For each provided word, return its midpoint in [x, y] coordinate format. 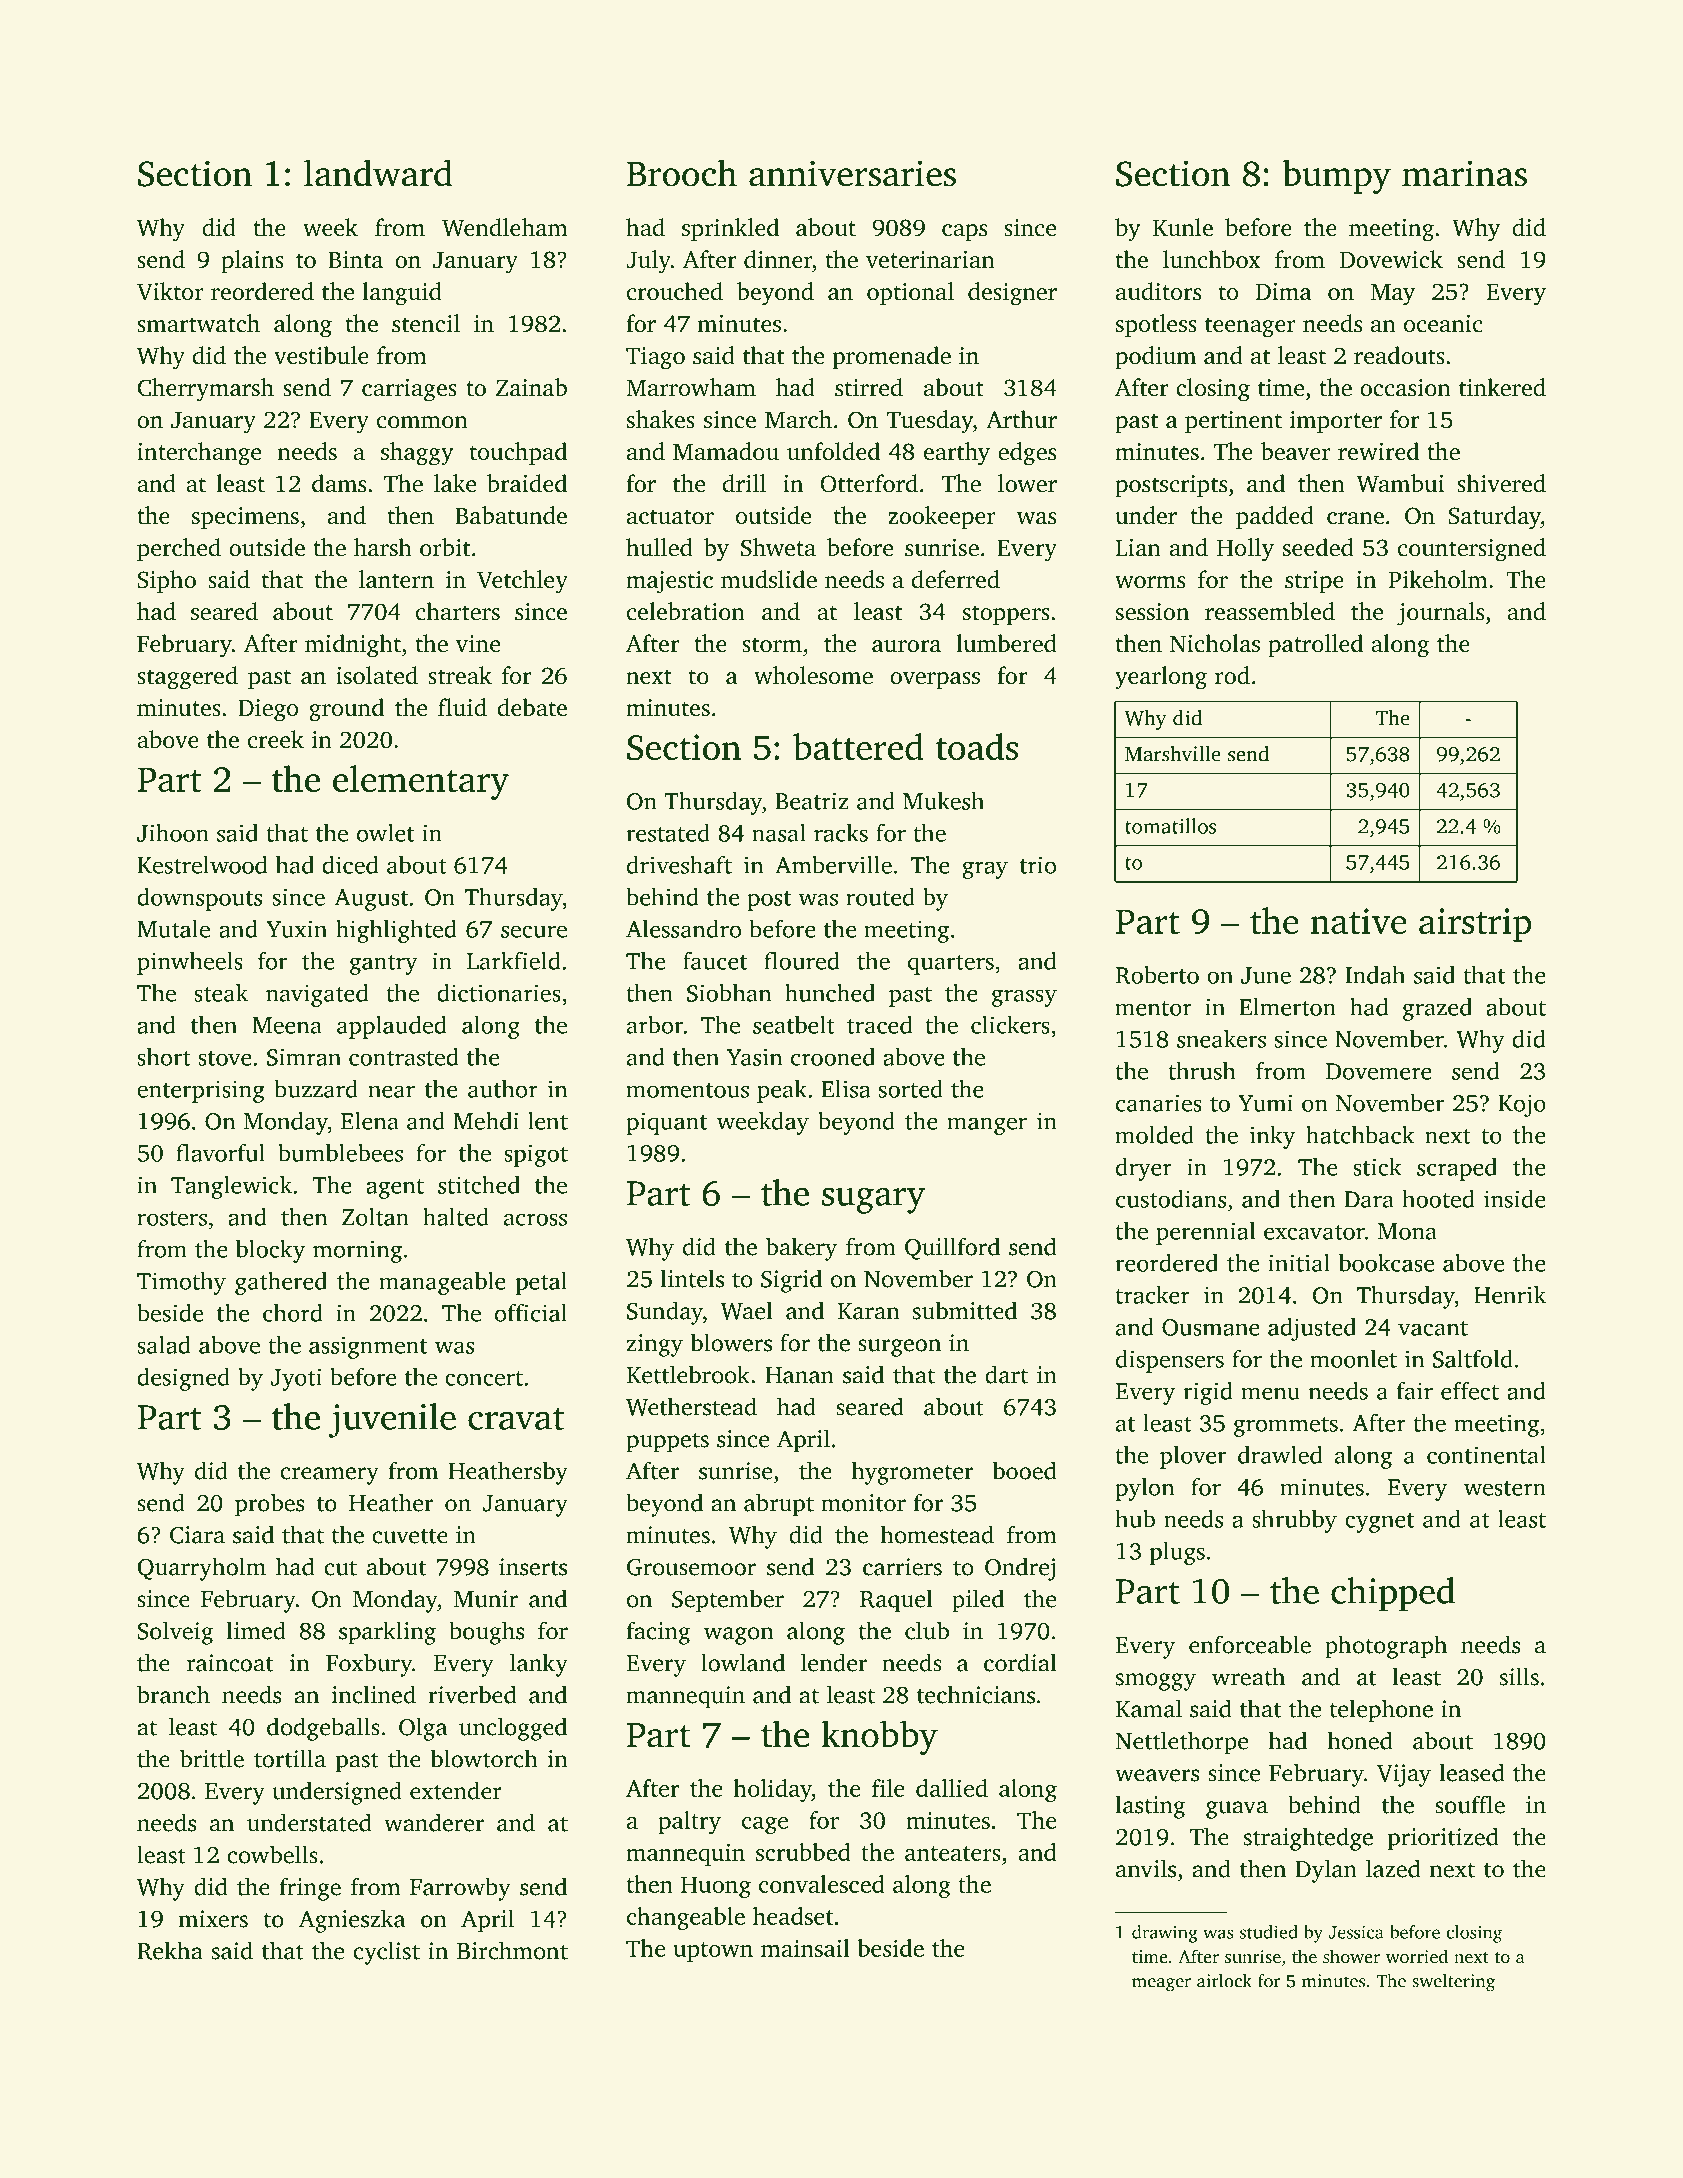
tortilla [290, 1758]
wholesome [813, 675]
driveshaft [679, 865]
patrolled [1315, 645]
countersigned [1472, 550]
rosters [172, 1218]
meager [1161, 1985]
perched [179, 549]
